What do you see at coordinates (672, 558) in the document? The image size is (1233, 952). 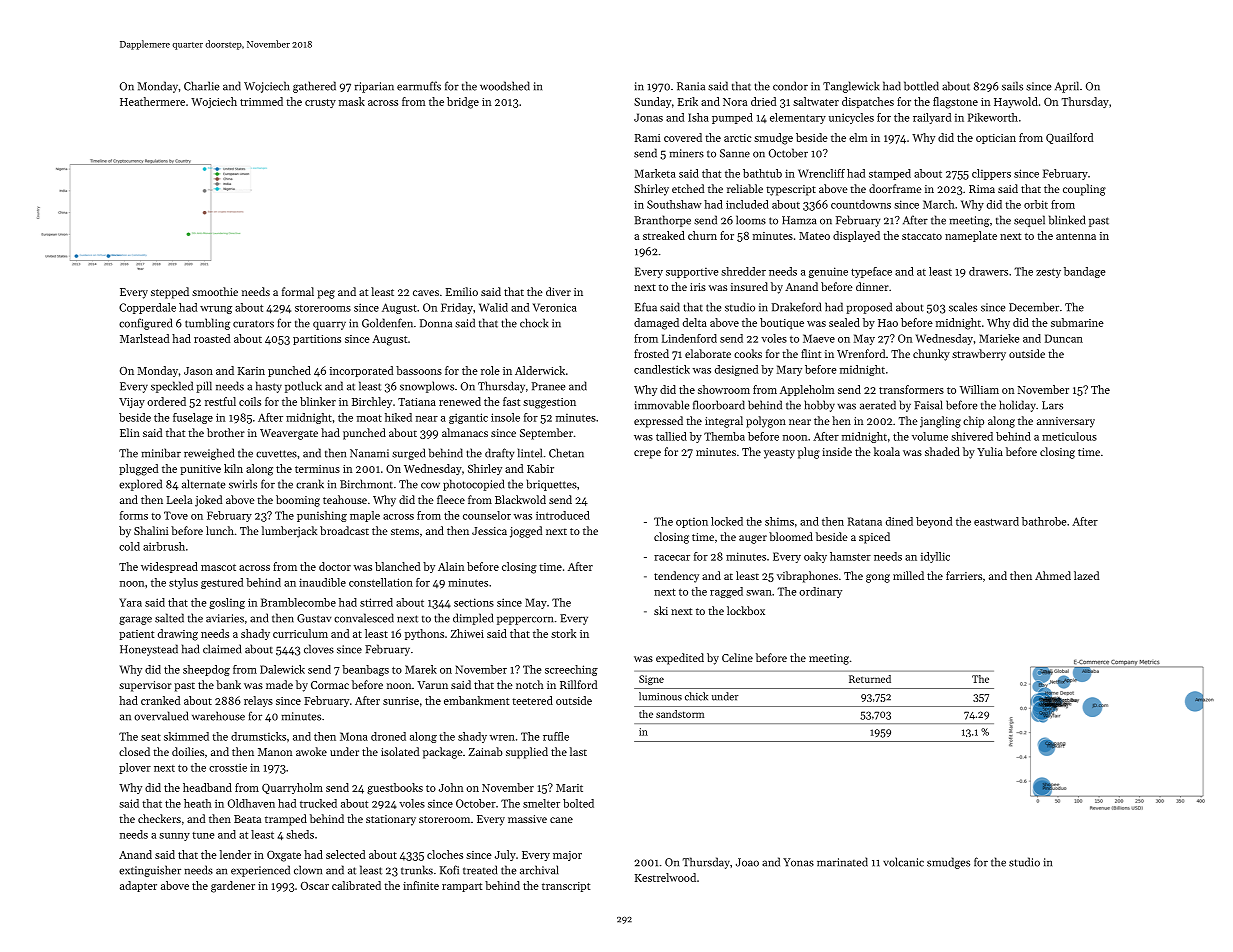 I see `racecar` at bounding box center [672, 558].
